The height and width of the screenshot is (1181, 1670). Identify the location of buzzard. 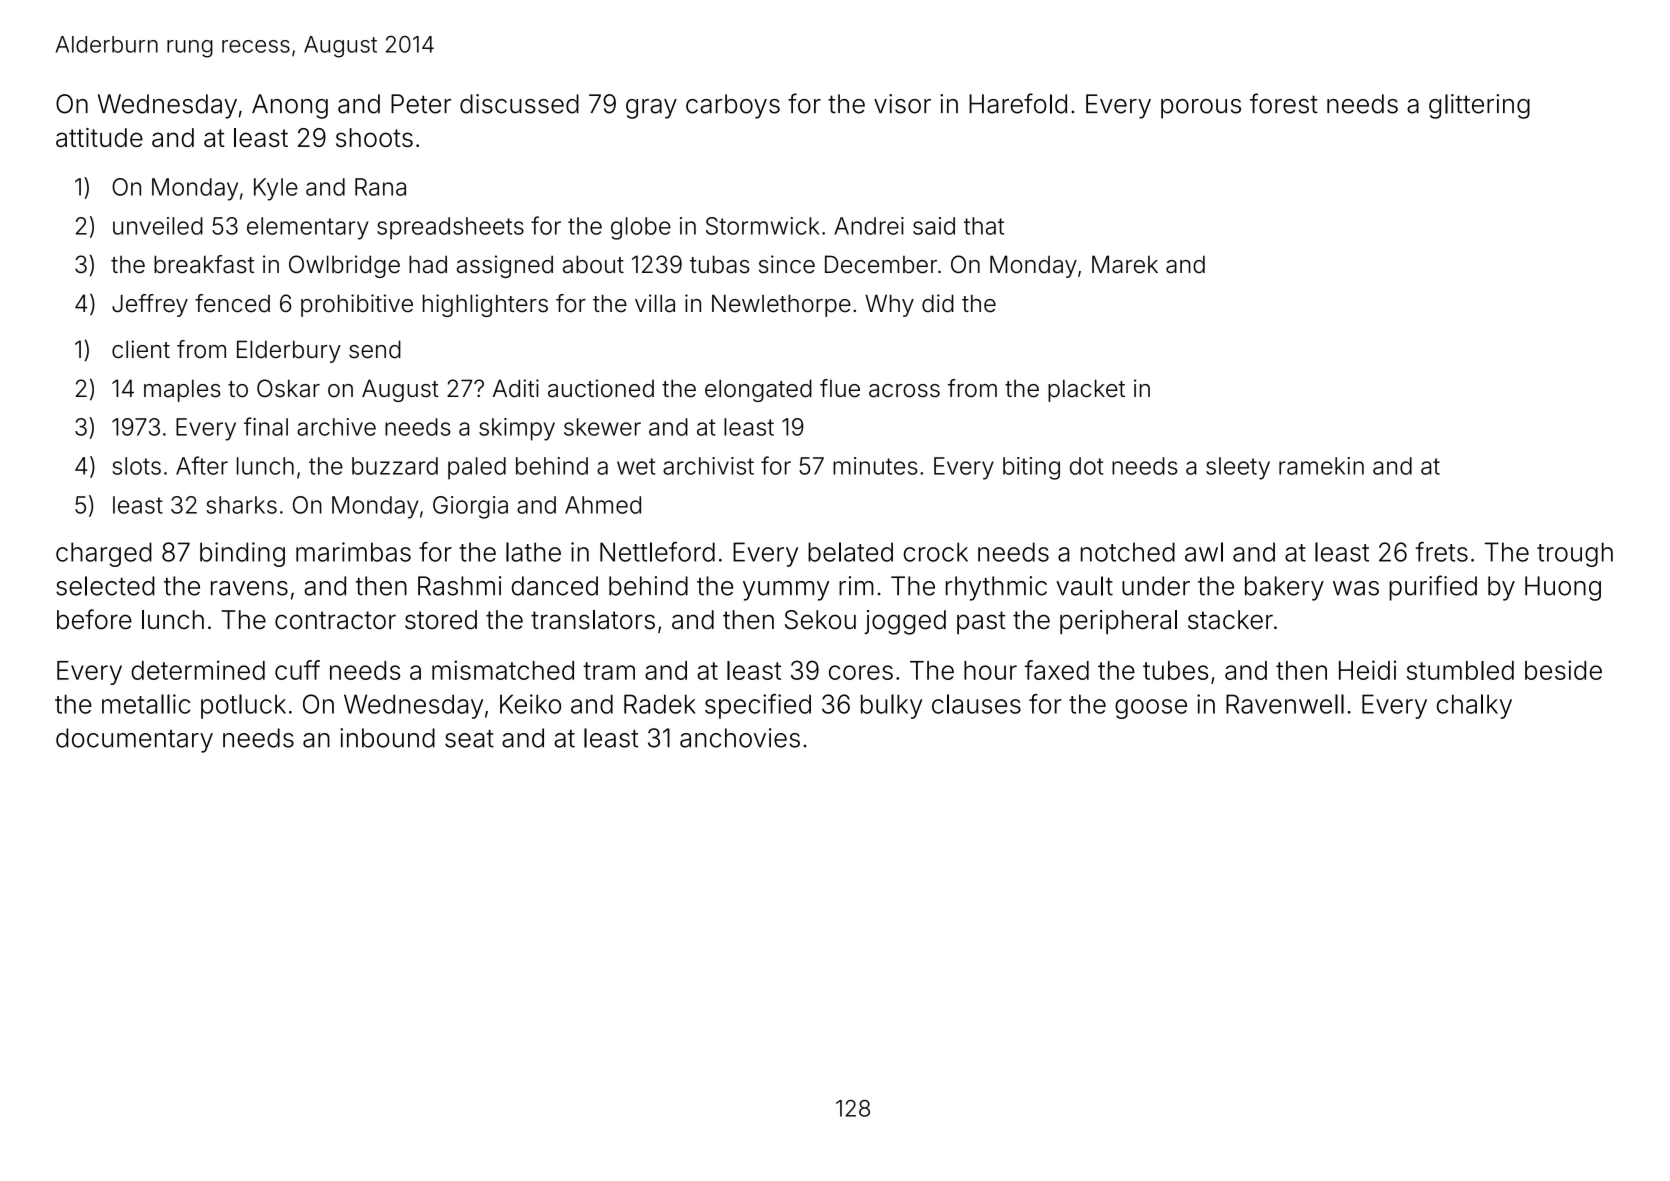
(395, 466).
